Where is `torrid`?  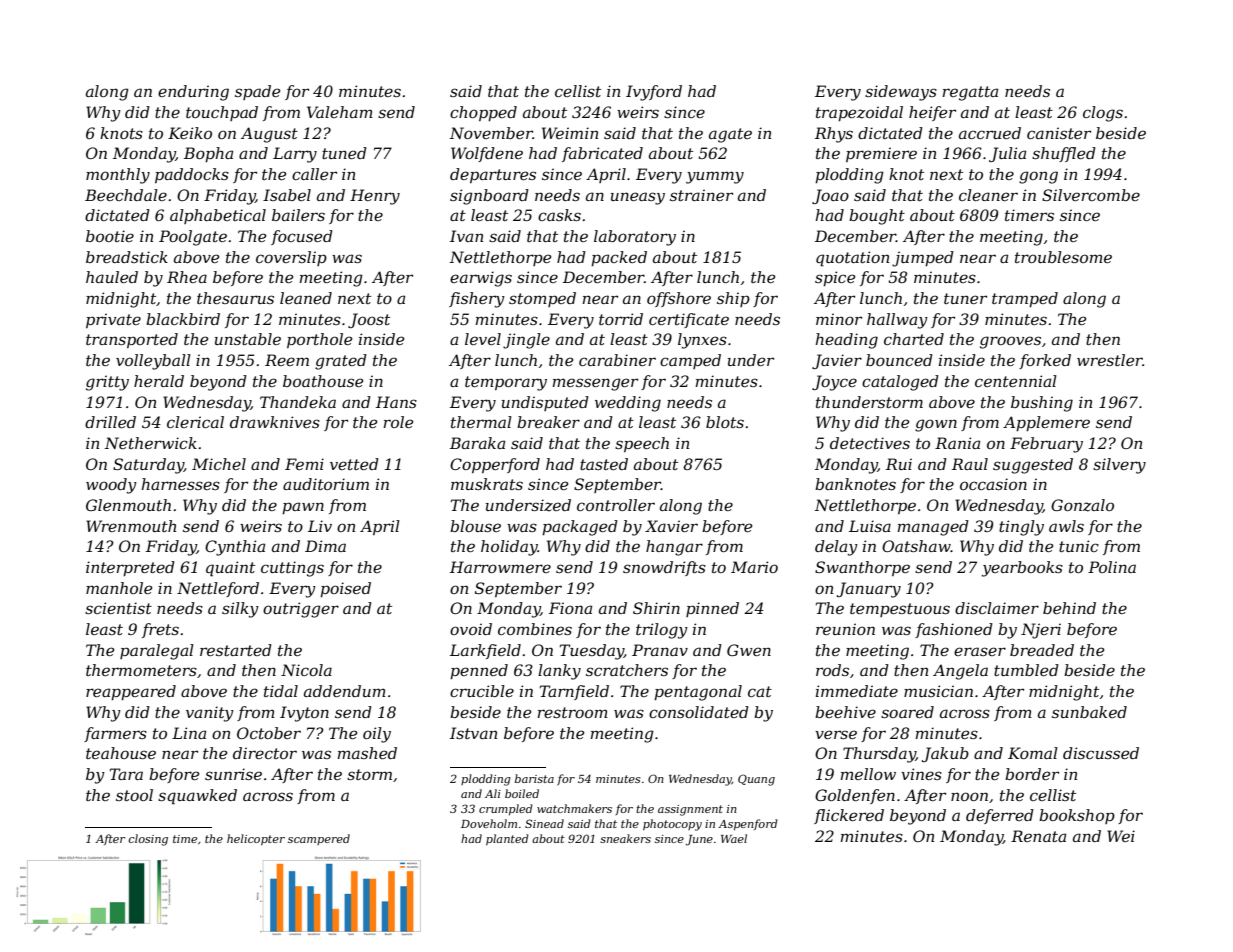
torrid is located at coordinates (621, 319).
